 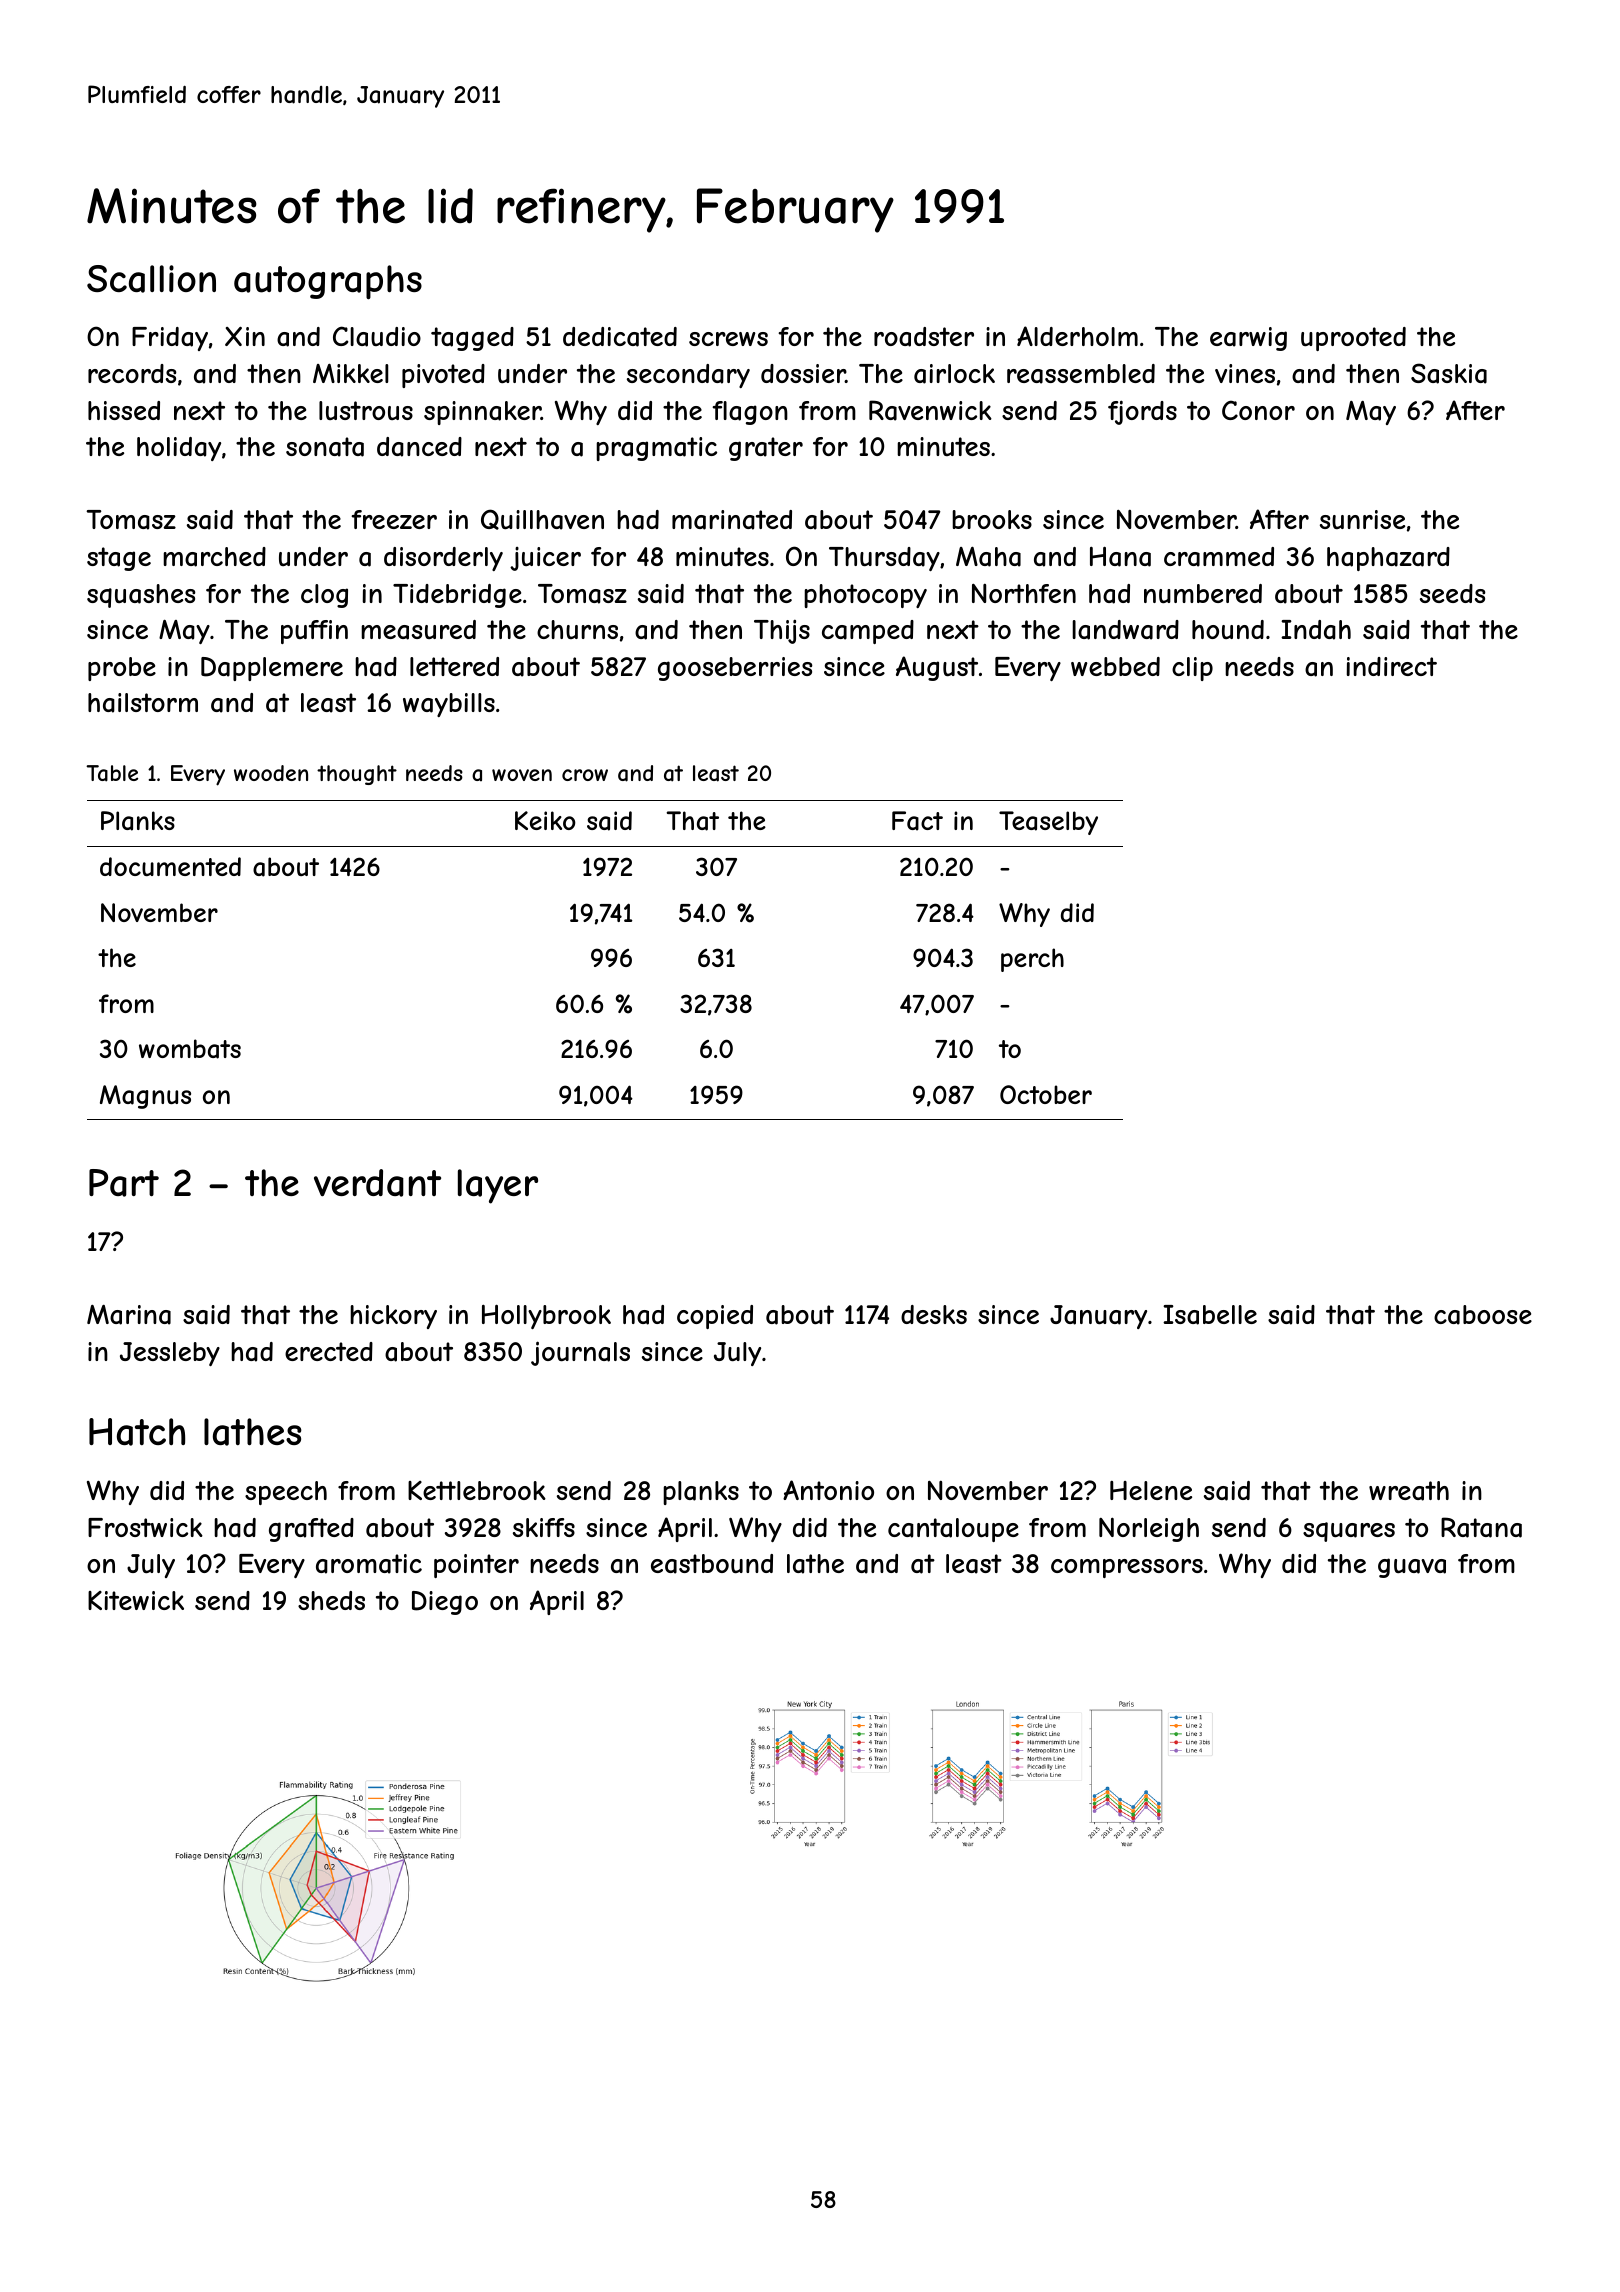 What do you see at coordinates (151, 279) in the screenshot?
I see `Scallion` at bounding box center [151, 279].
